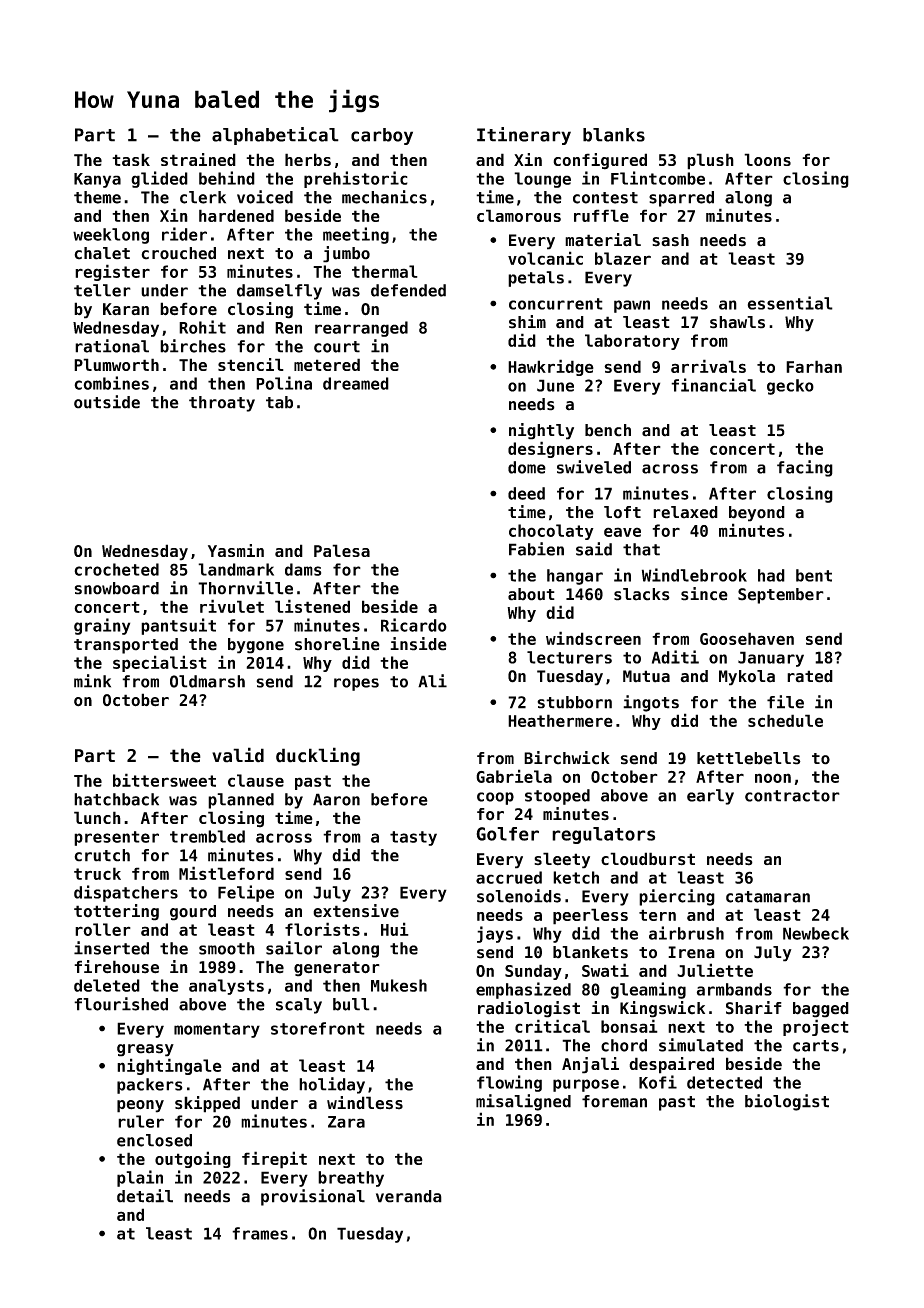 The image size is (924, 1308). What do you see at coordinates (509, 1083) in the screenshot?
I see `flowing` at bounding box center [509, 1083].
